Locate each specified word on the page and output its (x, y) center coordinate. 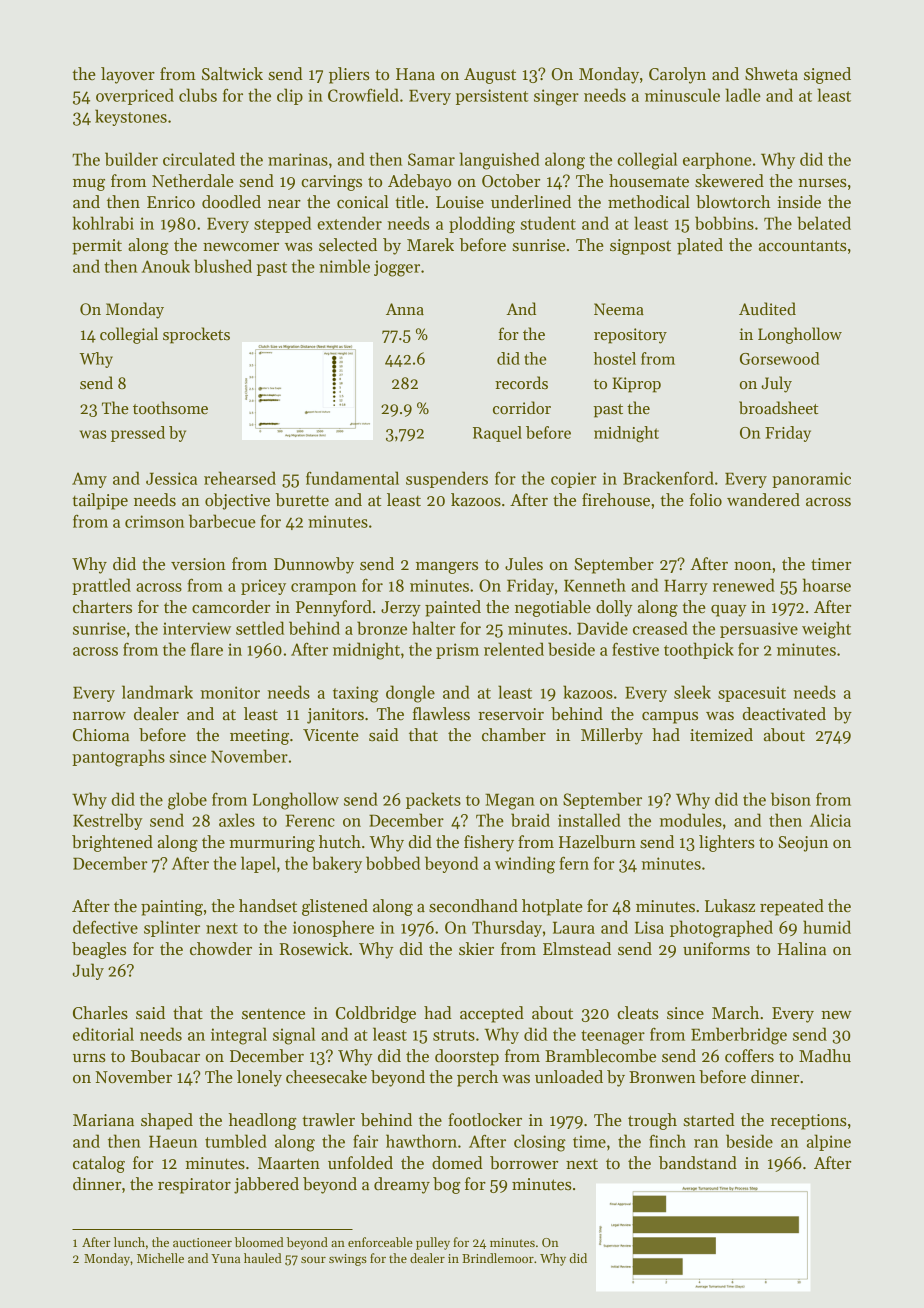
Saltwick (232, 74)
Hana (415, 74)
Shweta (771, 74)
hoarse (827, 585)
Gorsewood (780, 358)
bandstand (698, 1163)
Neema (619, 309)
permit (97, 247)
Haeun (173, 1141)
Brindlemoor (498, 1258)
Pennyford (334, 608)
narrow (99, 716)
